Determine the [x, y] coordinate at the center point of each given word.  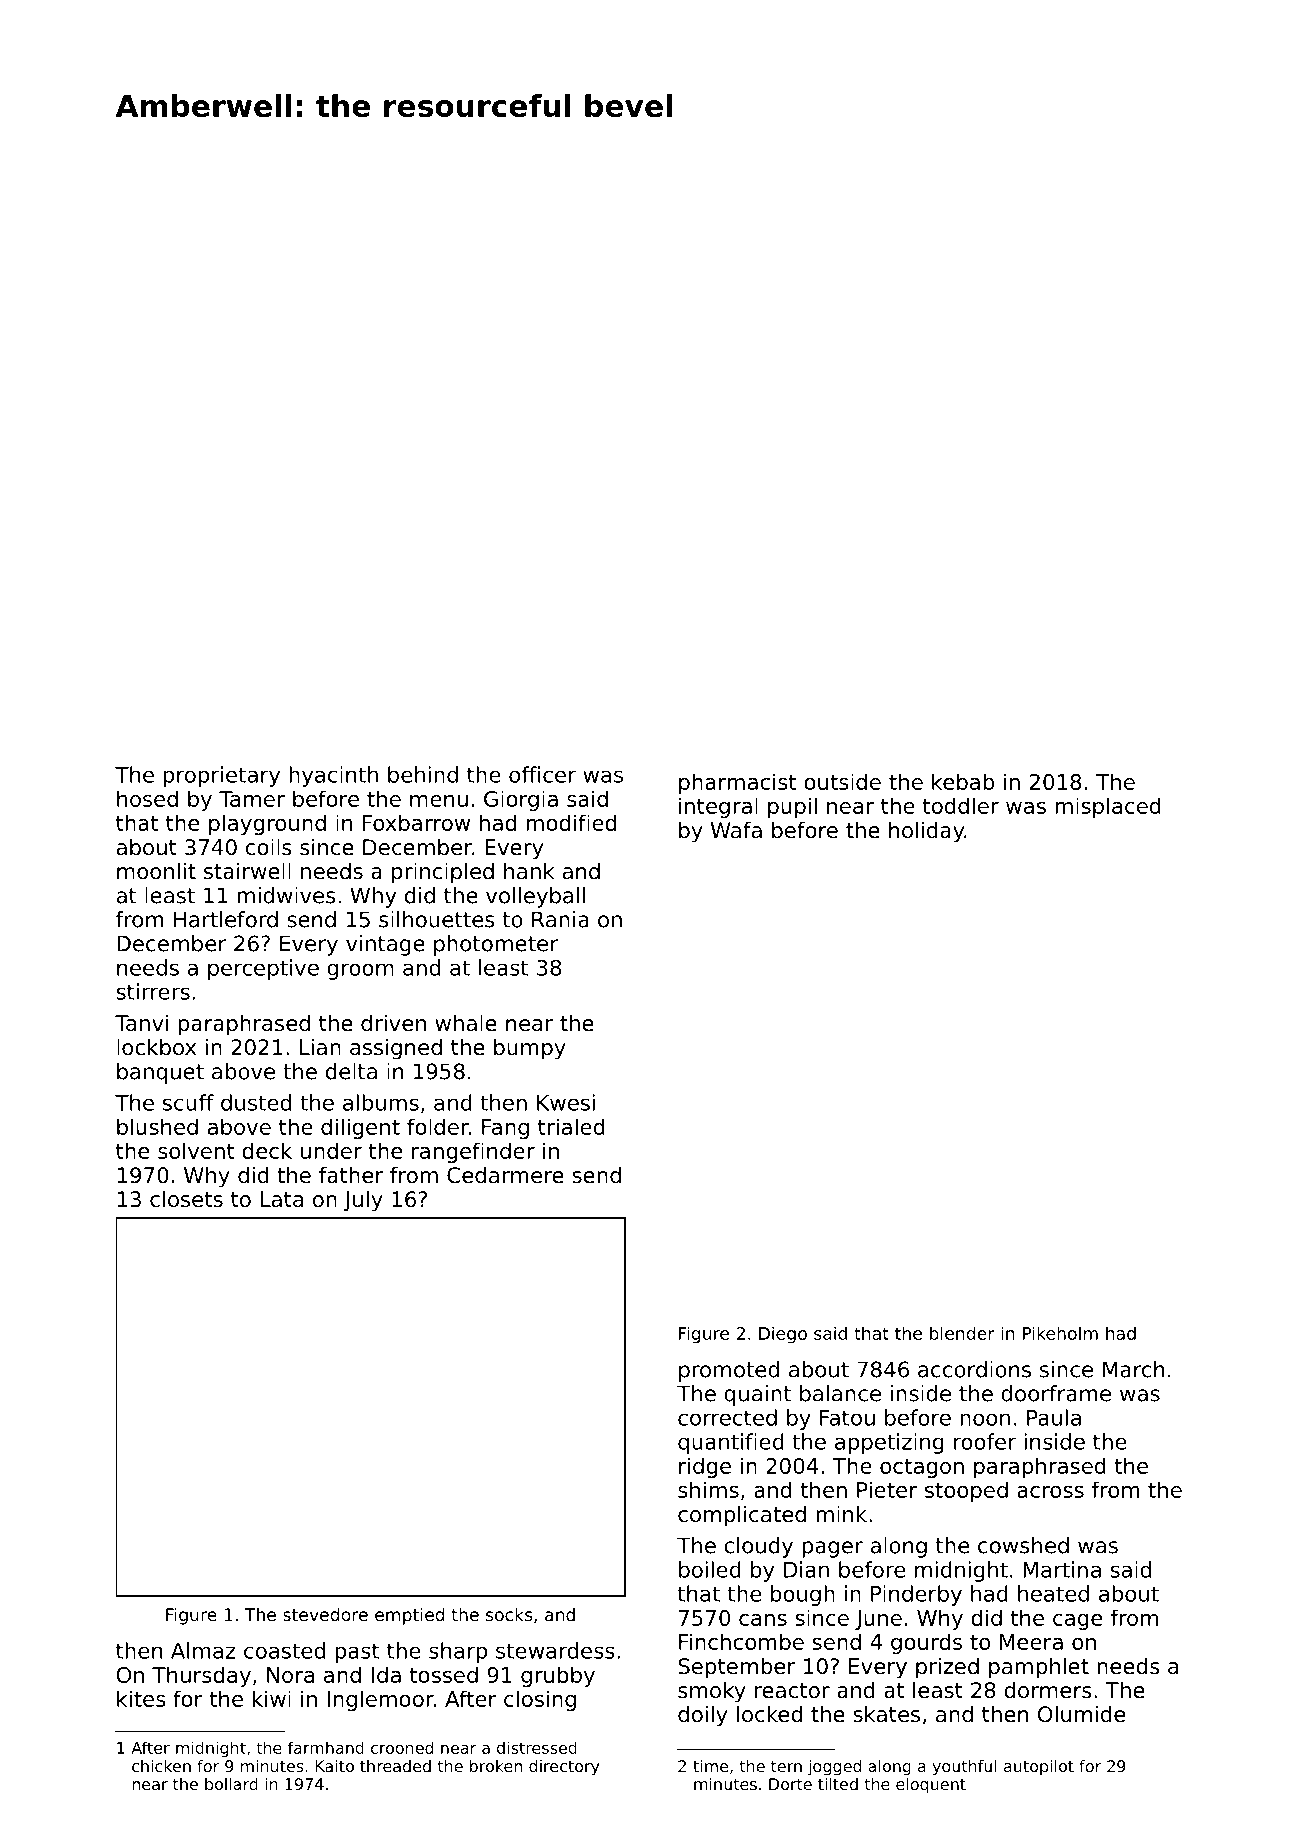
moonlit [156, 871]
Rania [560, 919]
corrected [727, 1417]
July [363, 1201]
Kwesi [566, 1102]
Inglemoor [380, 1700]
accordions [974, 1369]
